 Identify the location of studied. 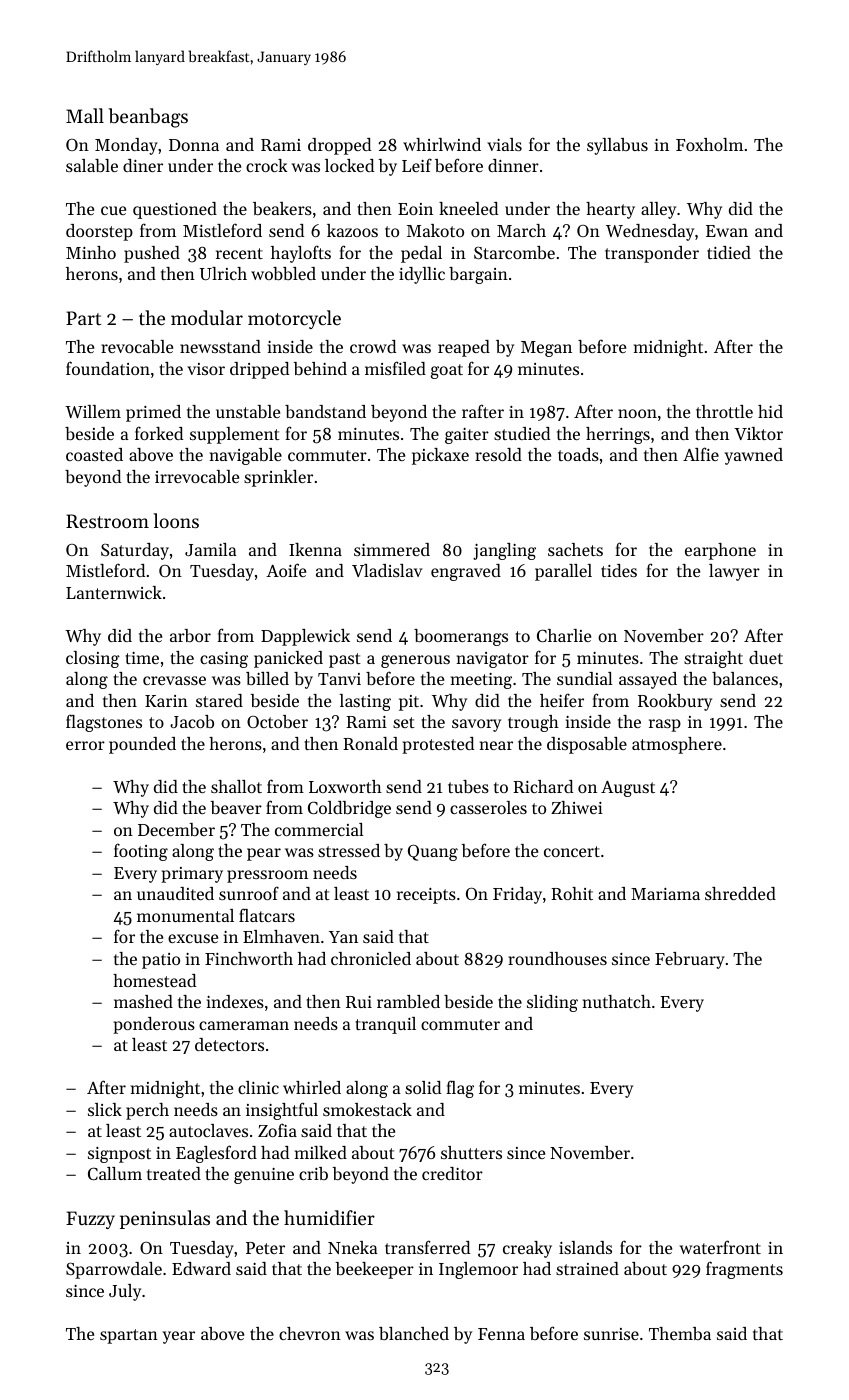
(522, 433).
